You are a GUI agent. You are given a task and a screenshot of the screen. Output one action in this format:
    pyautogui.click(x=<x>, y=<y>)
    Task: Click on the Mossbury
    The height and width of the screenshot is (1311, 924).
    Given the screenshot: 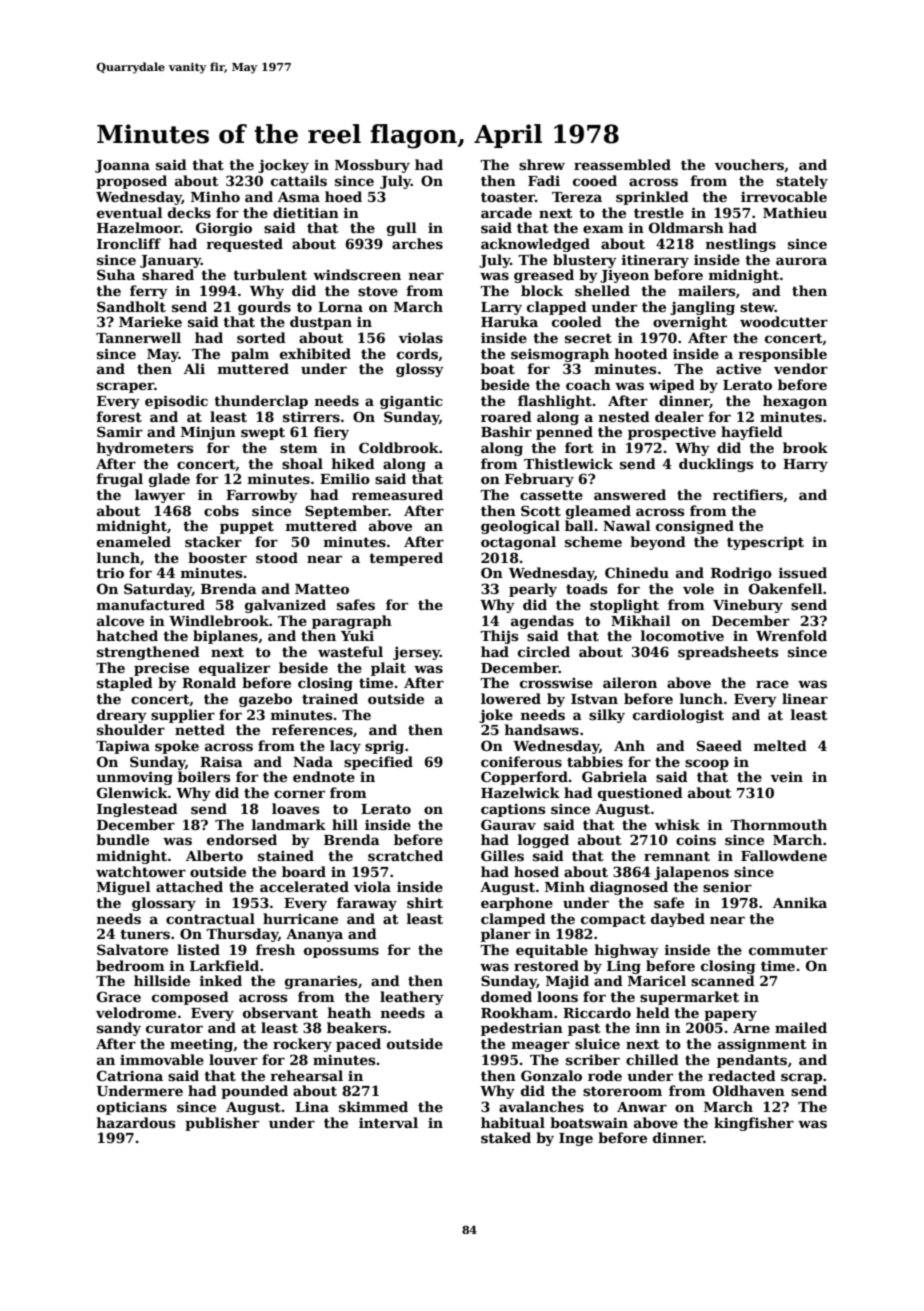 What is the action you would take?
    pyautogui.click(x=372, y=166)
